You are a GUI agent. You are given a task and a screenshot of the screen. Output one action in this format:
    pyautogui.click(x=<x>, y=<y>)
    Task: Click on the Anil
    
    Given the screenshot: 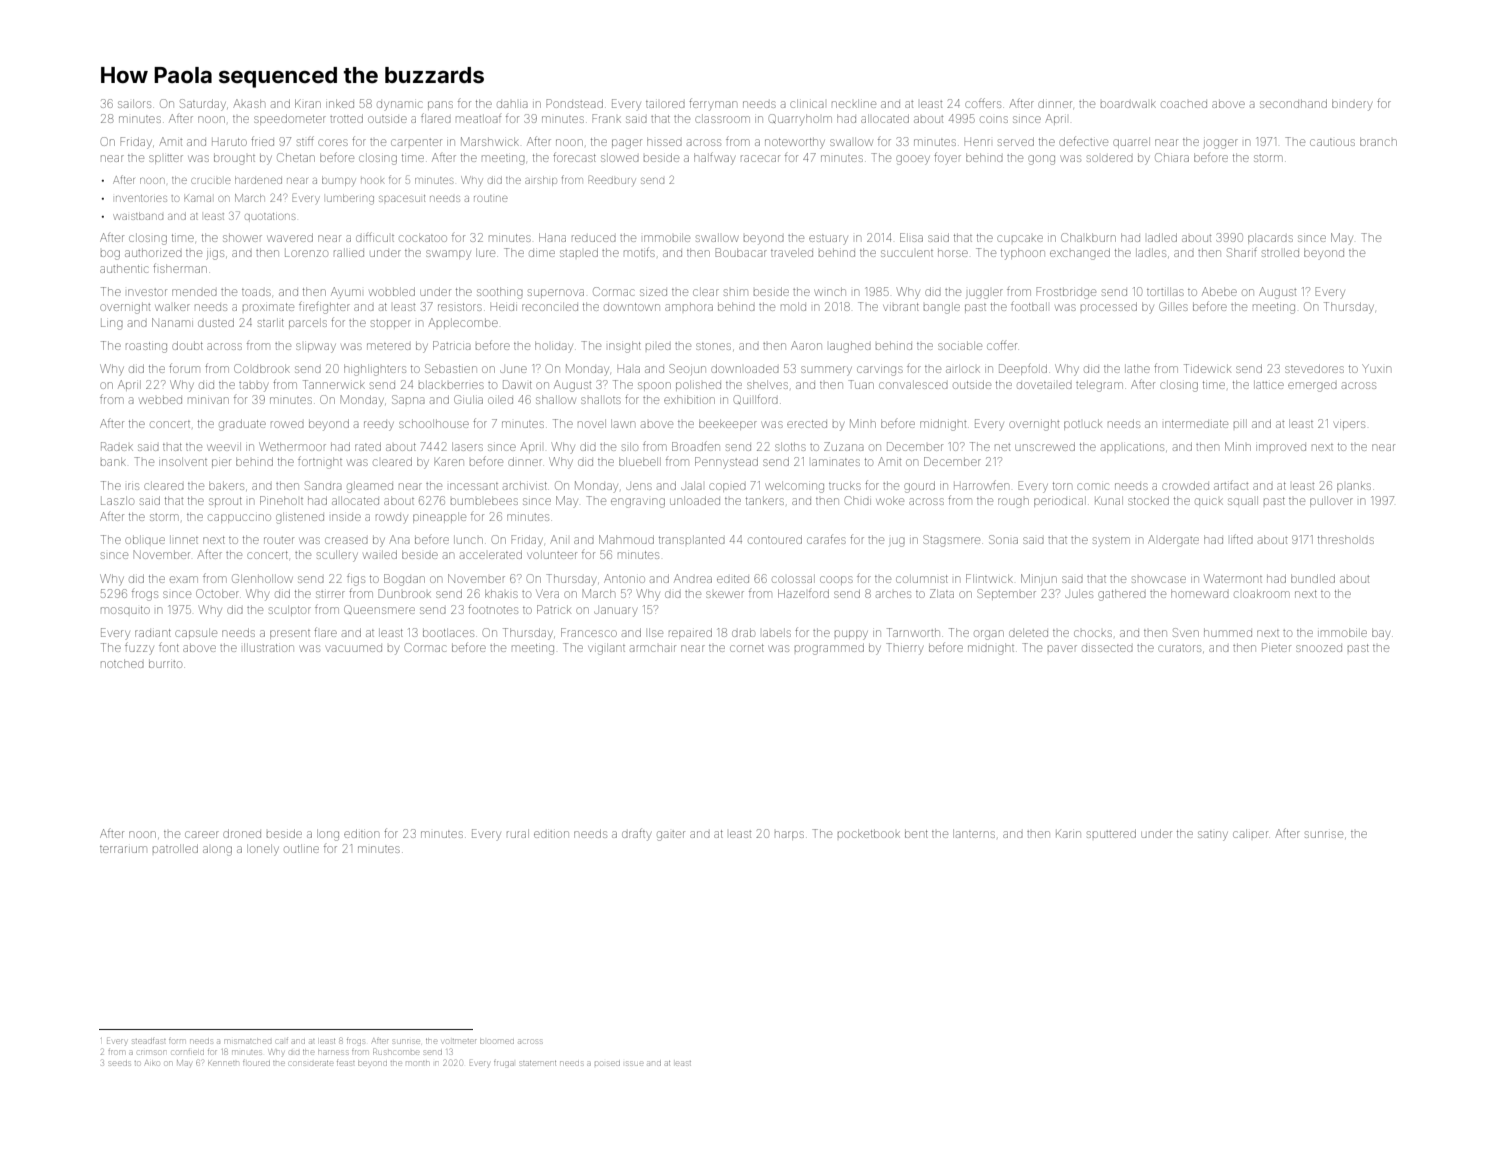 What is the action you would take?
    pyautogui.click(x=558, y=539)
